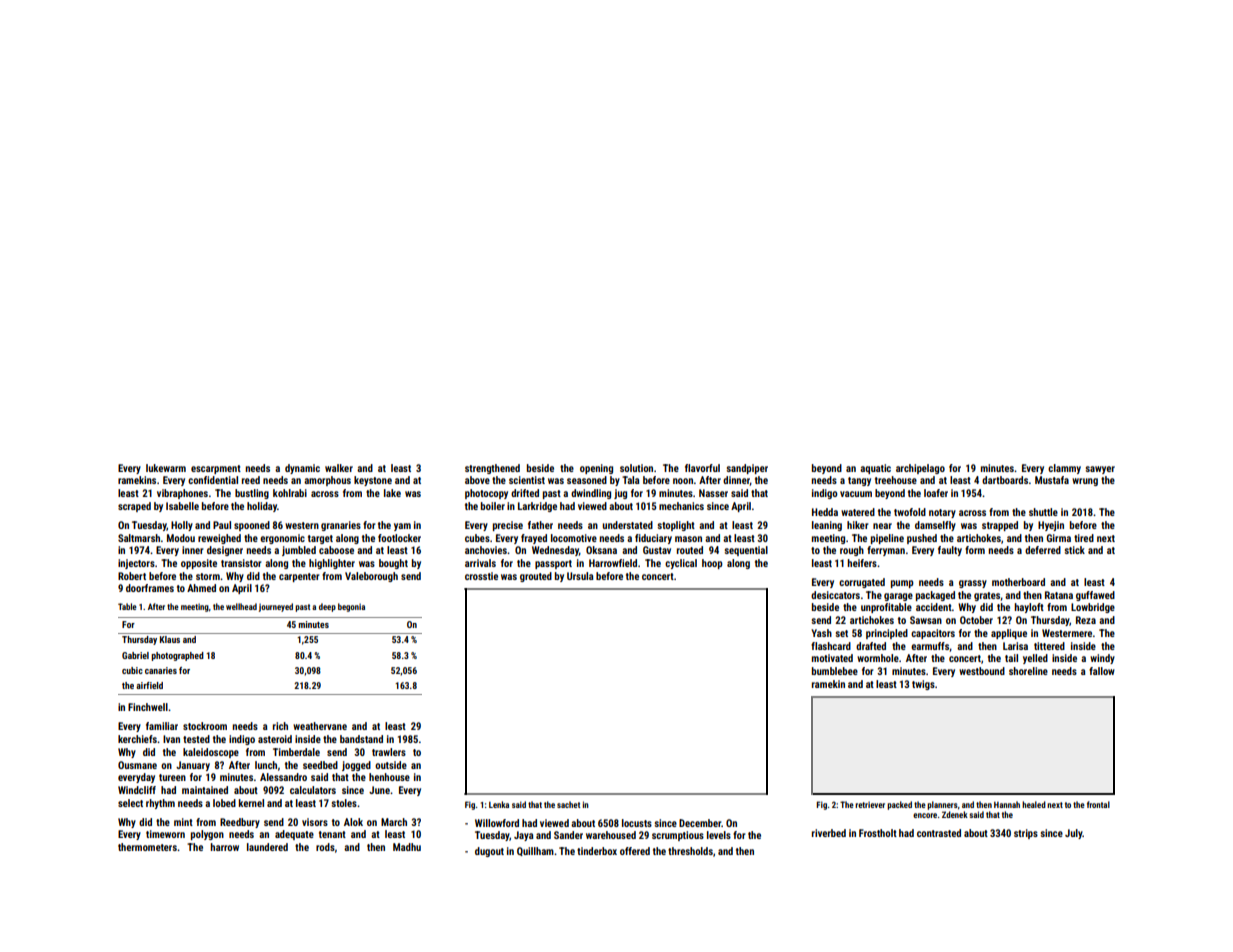  Describe the element at coordinates (389, 752) in the page. I see `trawlers` at that location.
